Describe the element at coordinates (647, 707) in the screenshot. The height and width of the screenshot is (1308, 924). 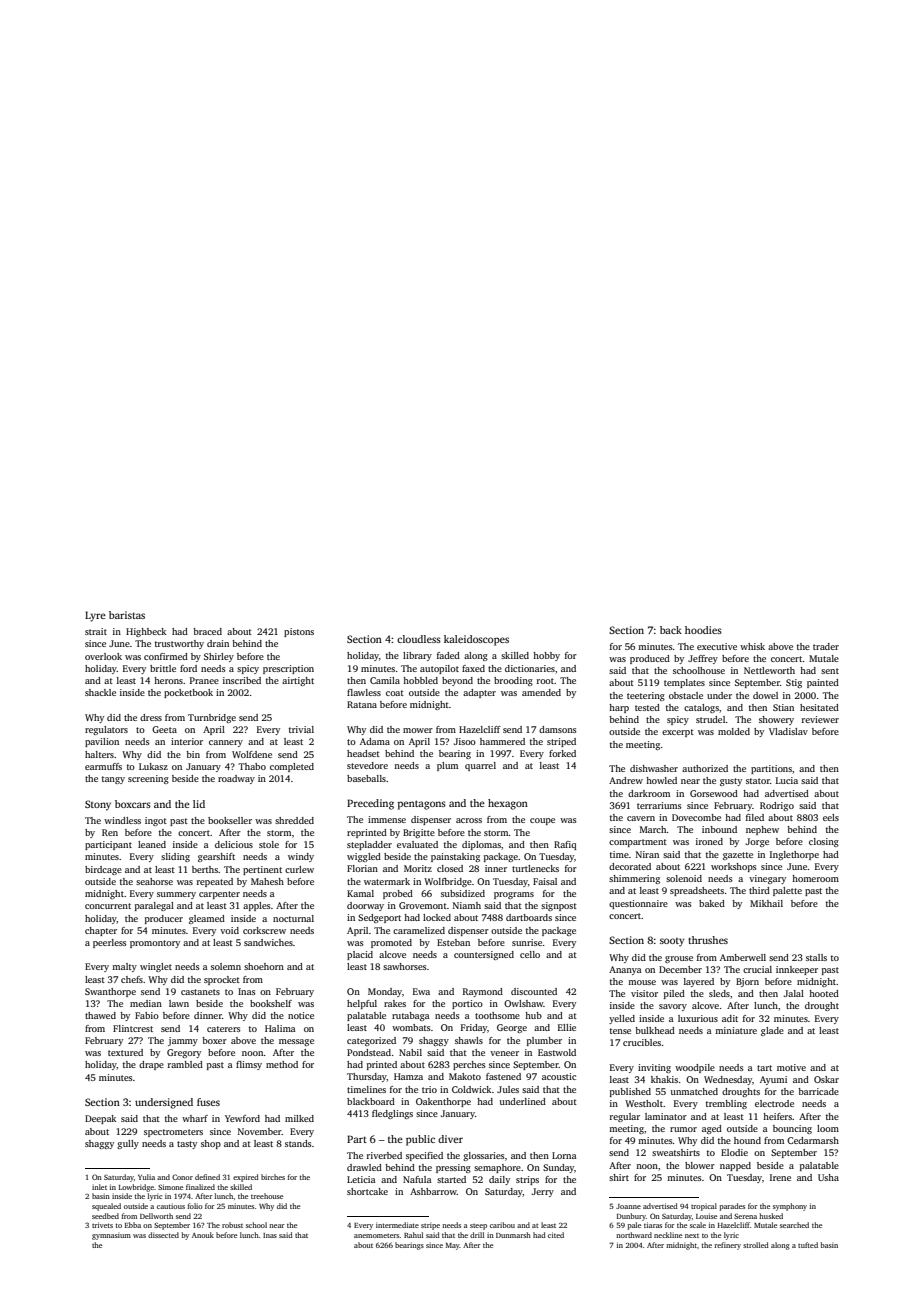
I see `tested` at that location.
